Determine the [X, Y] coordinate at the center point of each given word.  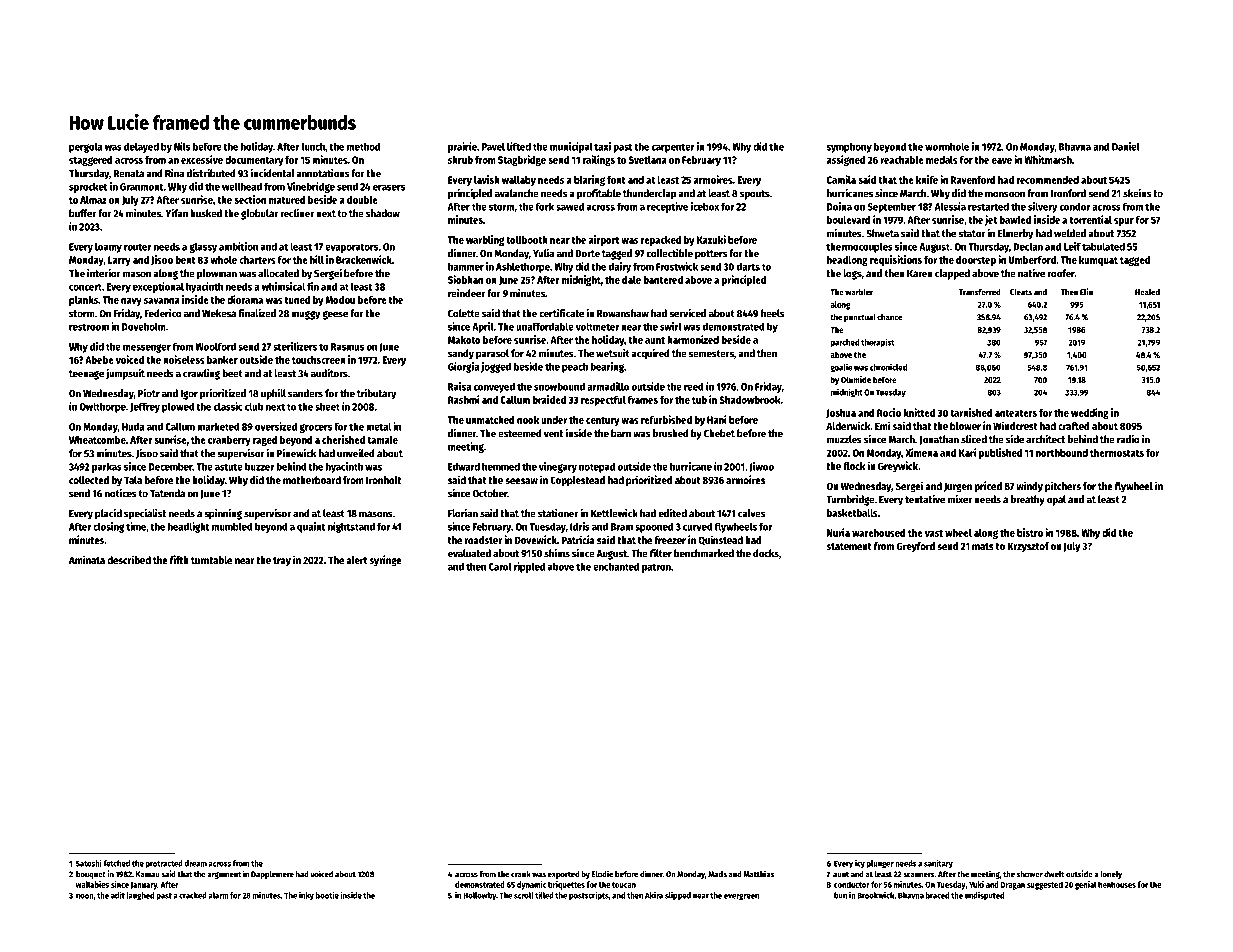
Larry [119, 261]
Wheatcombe [97, 440]
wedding [1090, 413]
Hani [717, 419]
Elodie [602, 874]
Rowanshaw [623, 313]
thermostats [1117, 453]
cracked [193, 895]
